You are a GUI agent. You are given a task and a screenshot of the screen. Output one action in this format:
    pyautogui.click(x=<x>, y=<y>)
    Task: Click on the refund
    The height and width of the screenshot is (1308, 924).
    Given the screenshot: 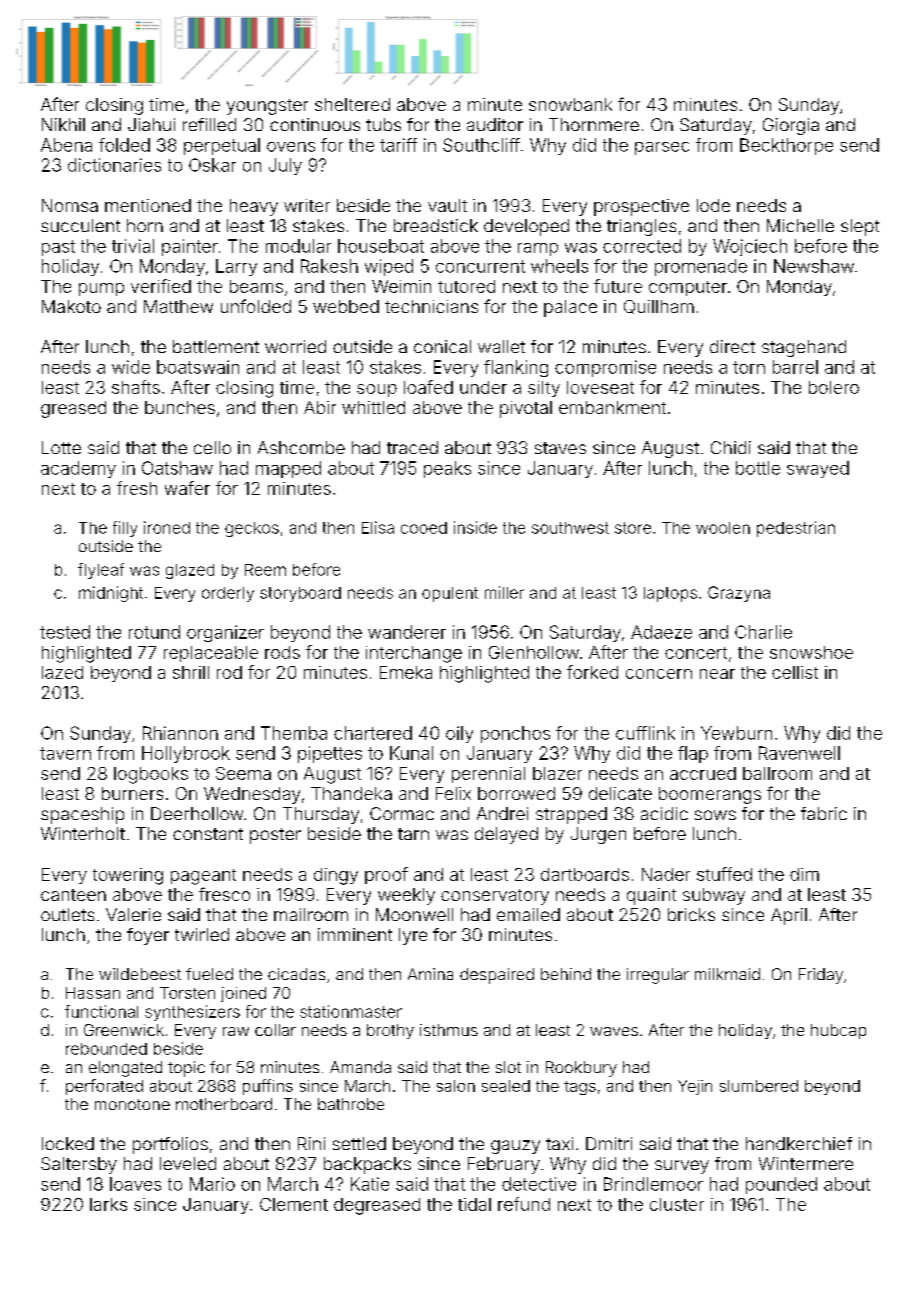 What is the action you would take?
    pyautogui.click(x=524, y=1204)
